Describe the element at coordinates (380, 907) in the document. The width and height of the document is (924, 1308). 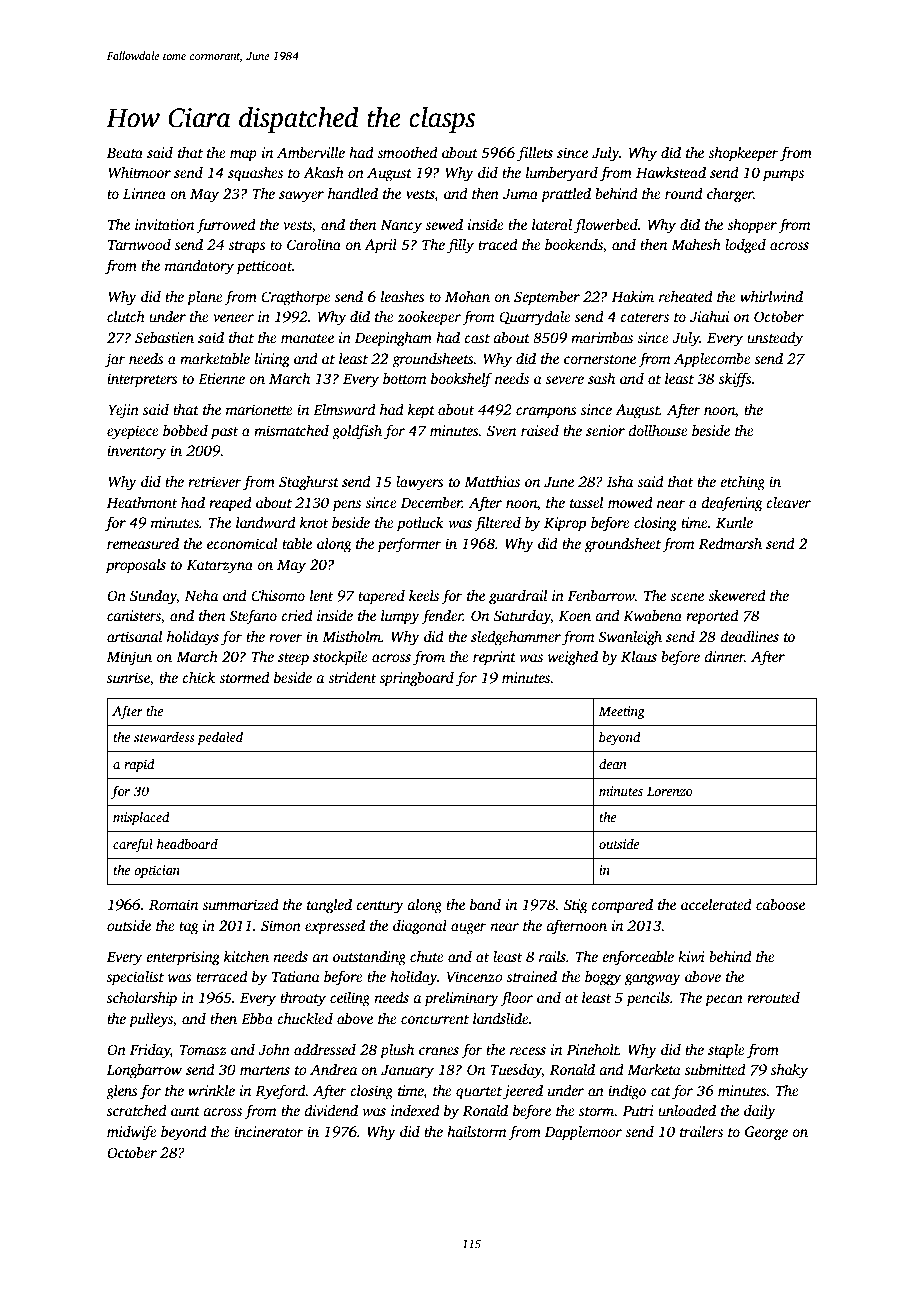
I see `century` at that location.
